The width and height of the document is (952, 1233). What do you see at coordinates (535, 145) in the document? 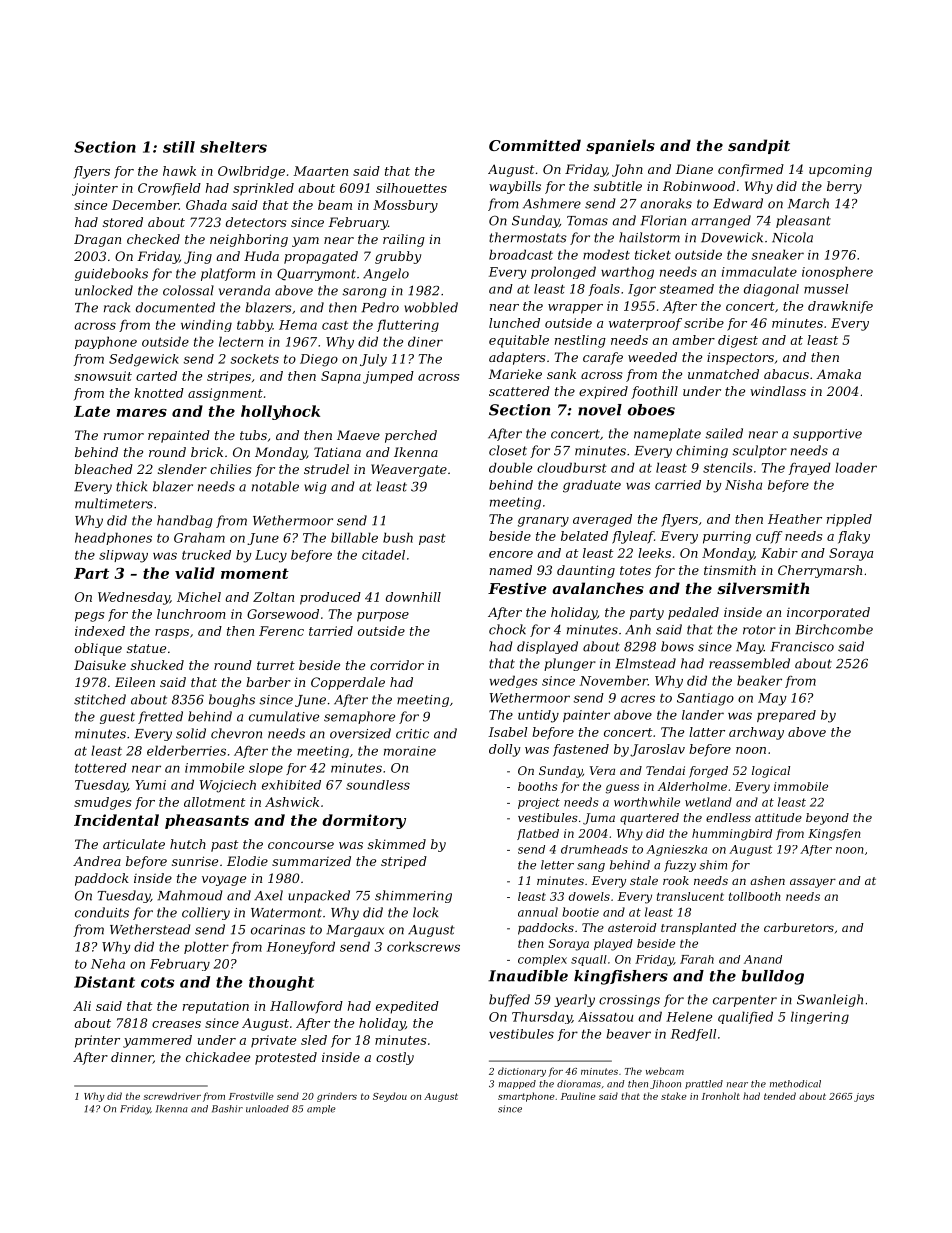
I see `Committed` at bounding box center [535, 145].
